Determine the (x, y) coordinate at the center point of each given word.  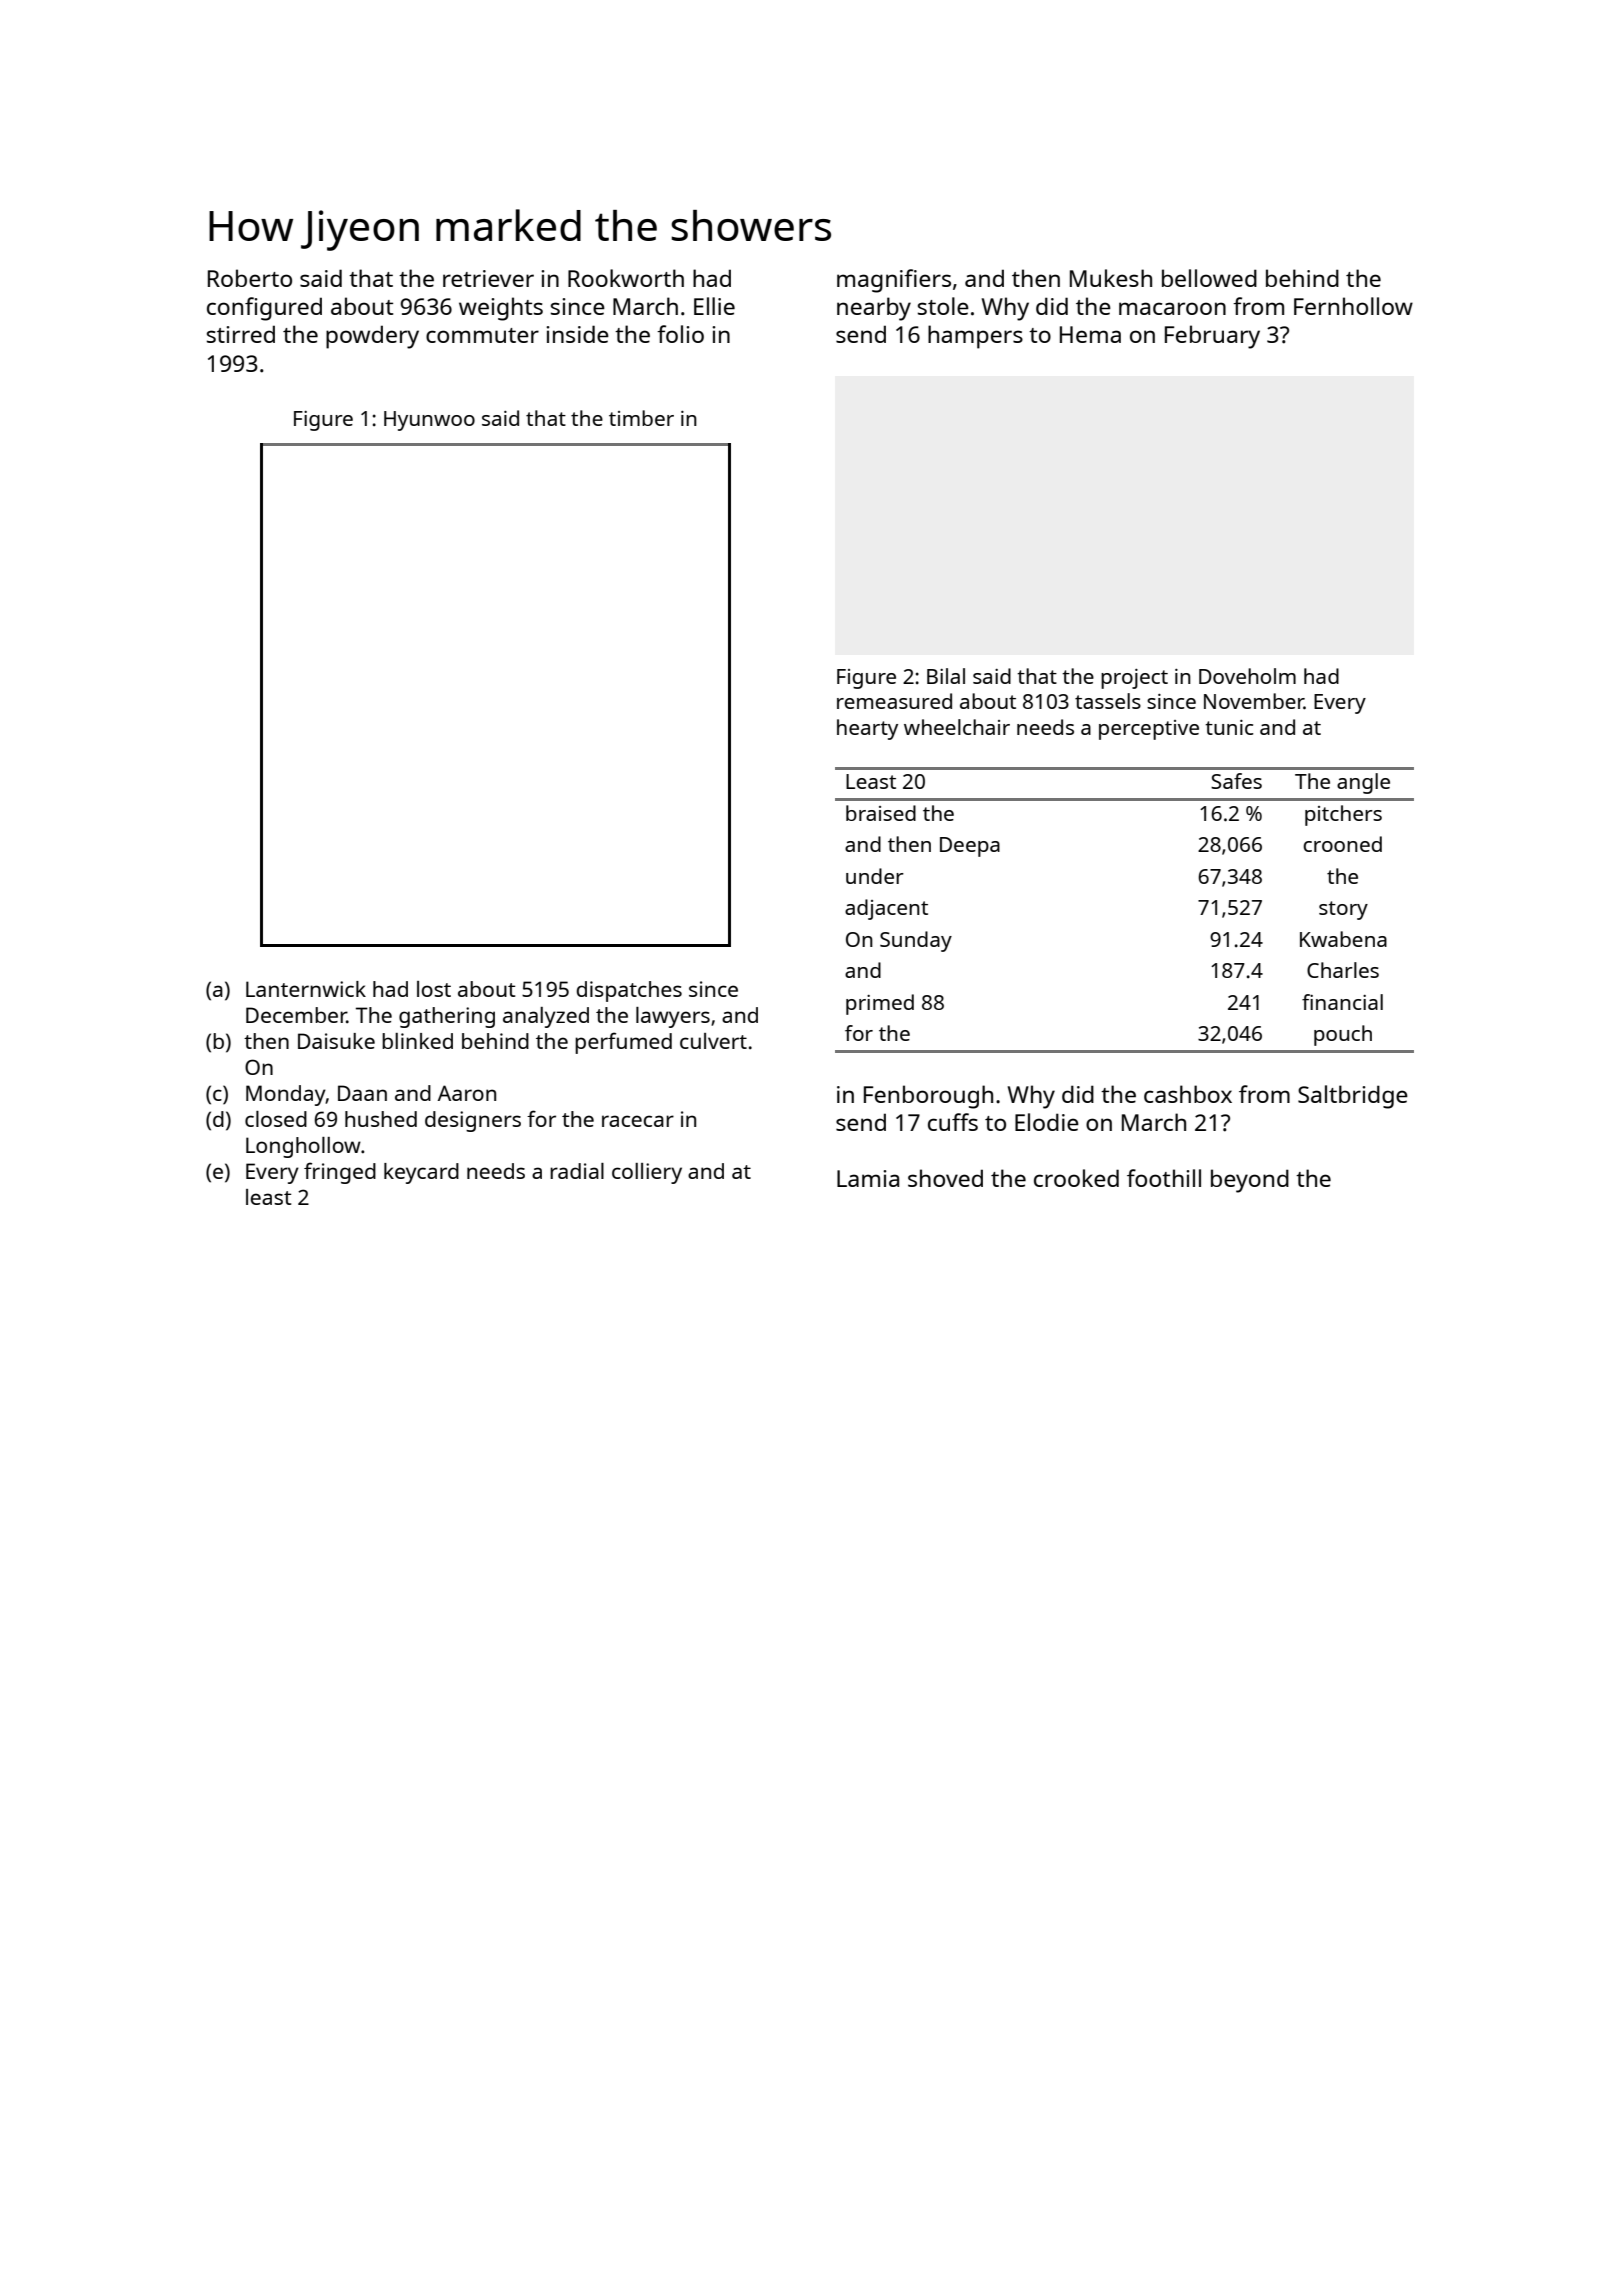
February (1212, 337)
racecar (638, 1121)
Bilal (946, 676)
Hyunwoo (429, 421)
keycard (421, 1173)
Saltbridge (1353, 1097)
